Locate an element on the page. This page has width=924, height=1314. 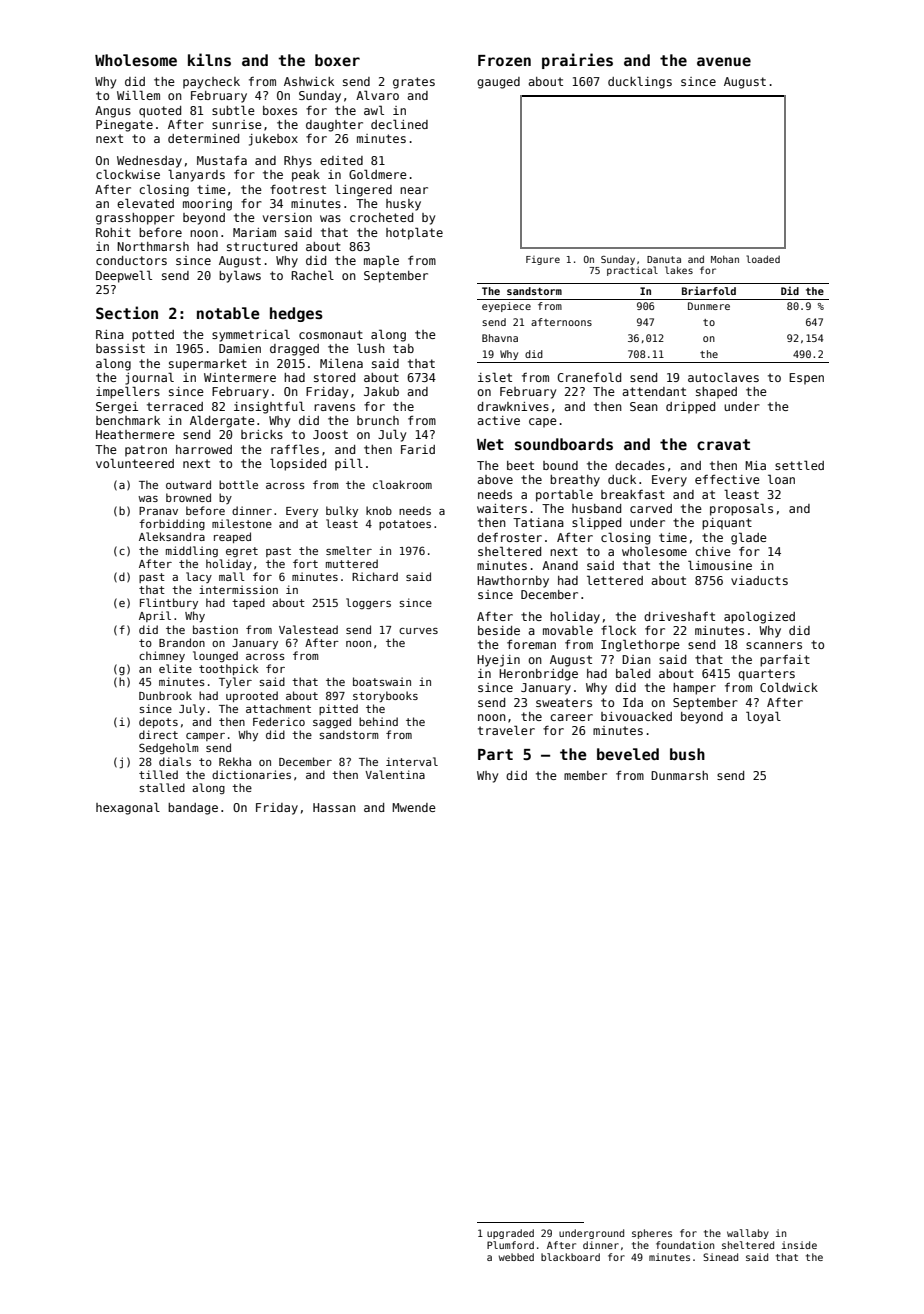
gauged is located at coordinates (498, 83).
